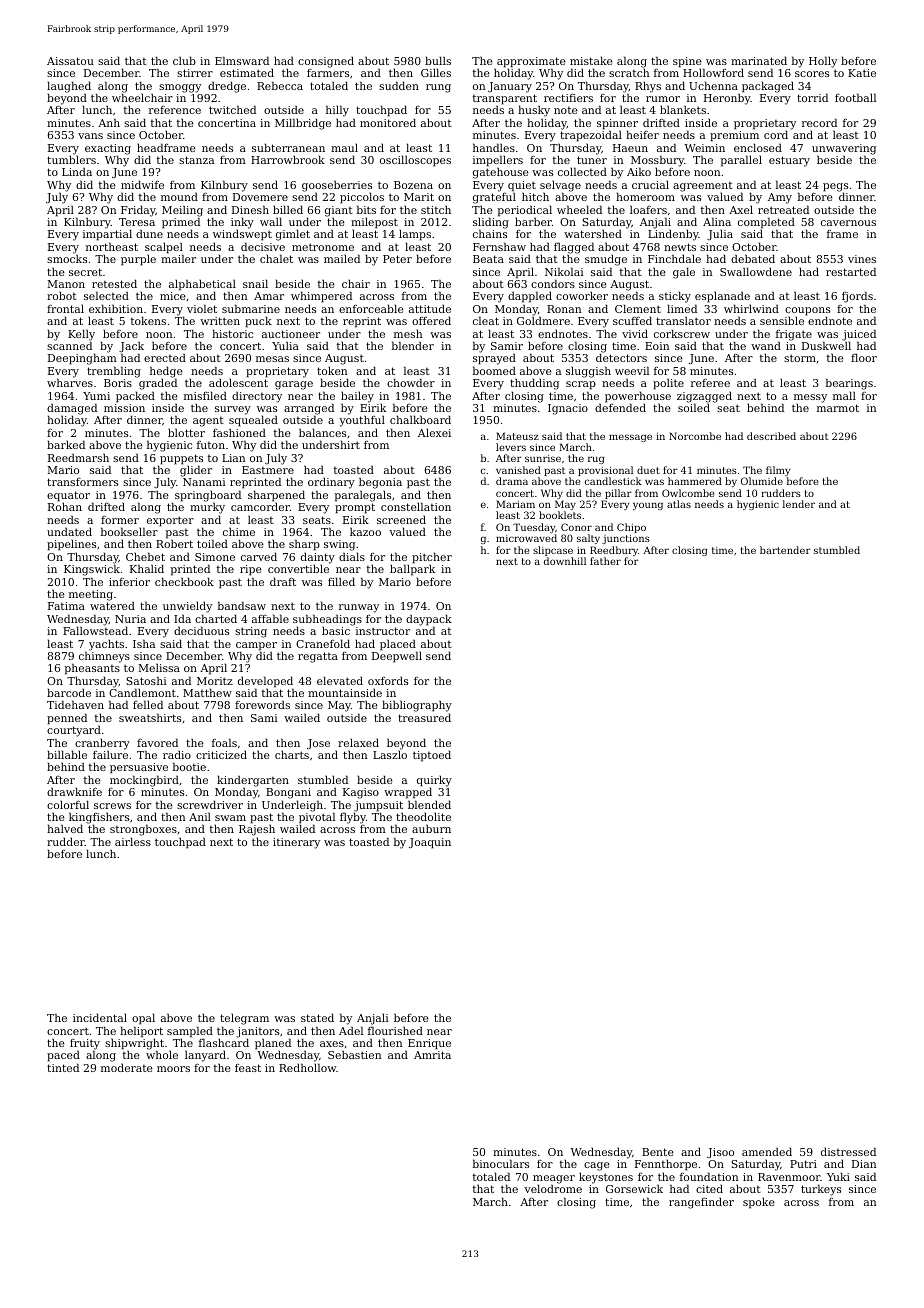  What do you see at coordinates (65, 829) in the image?
I see `halved` at bounding box center [65, 829].
